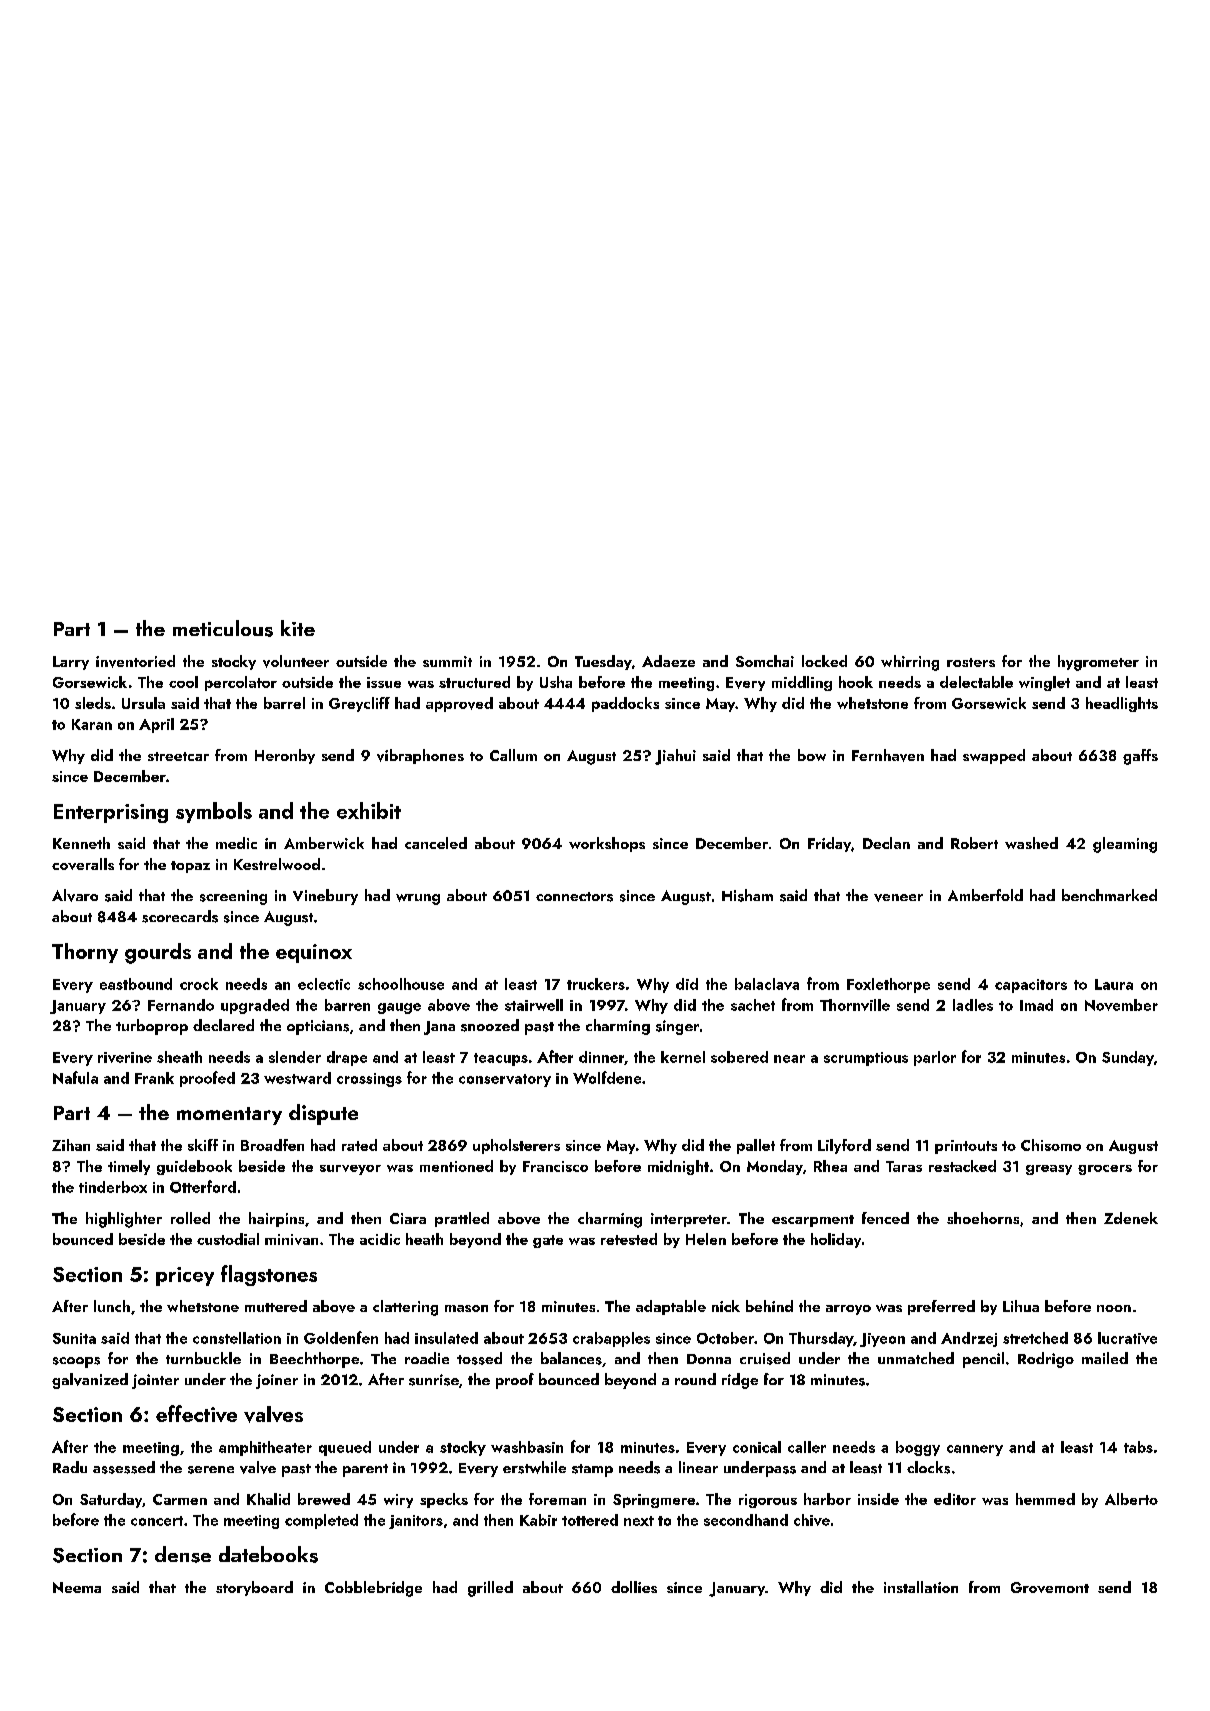 This document has width=1210, height=1711. What do you see at coordinates (111, 1500) in the document?
I see `Saturday` at bounding box center [111, 1500].
